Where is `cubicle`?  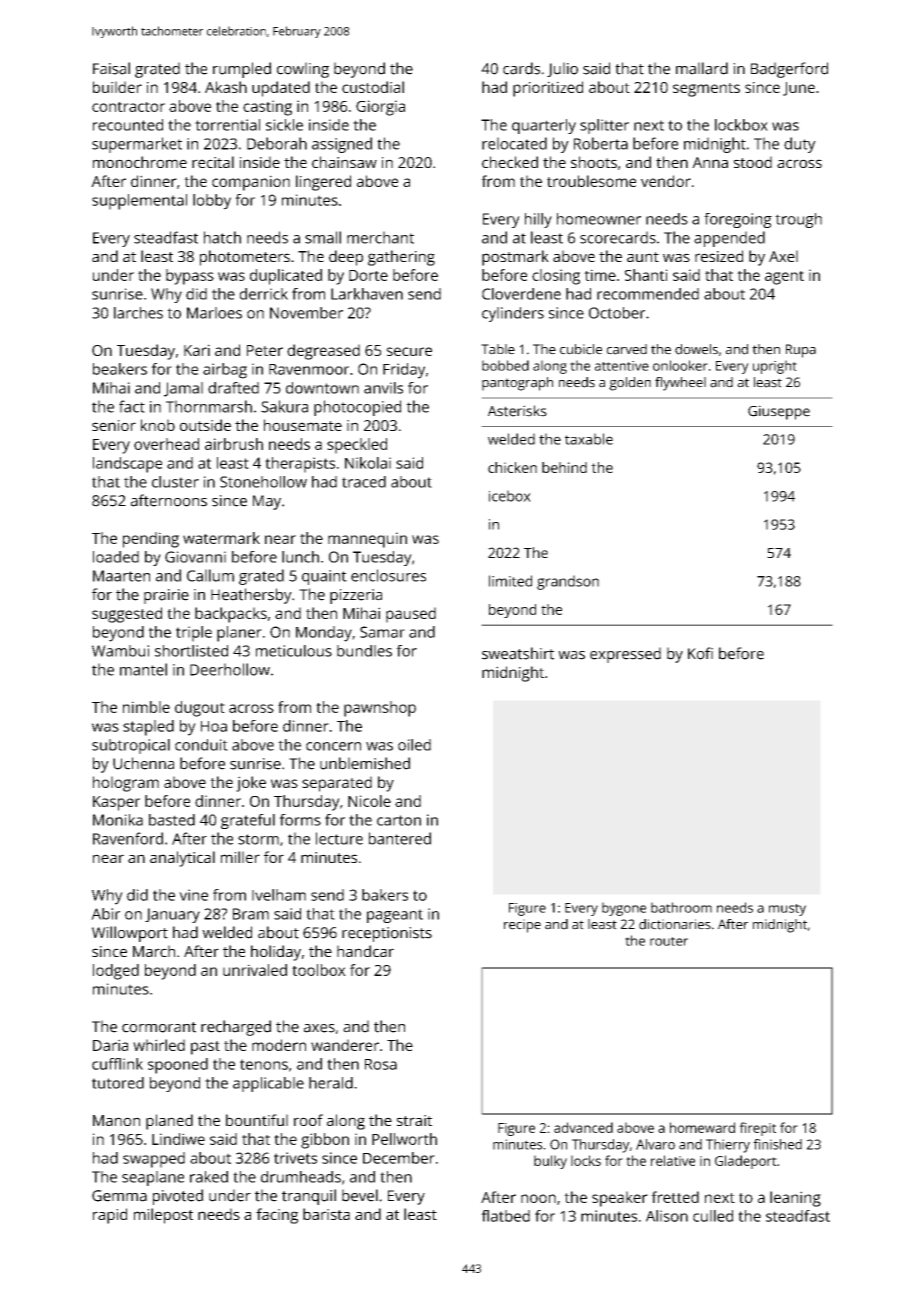
cubicle is located at coordinates (581, 349).
